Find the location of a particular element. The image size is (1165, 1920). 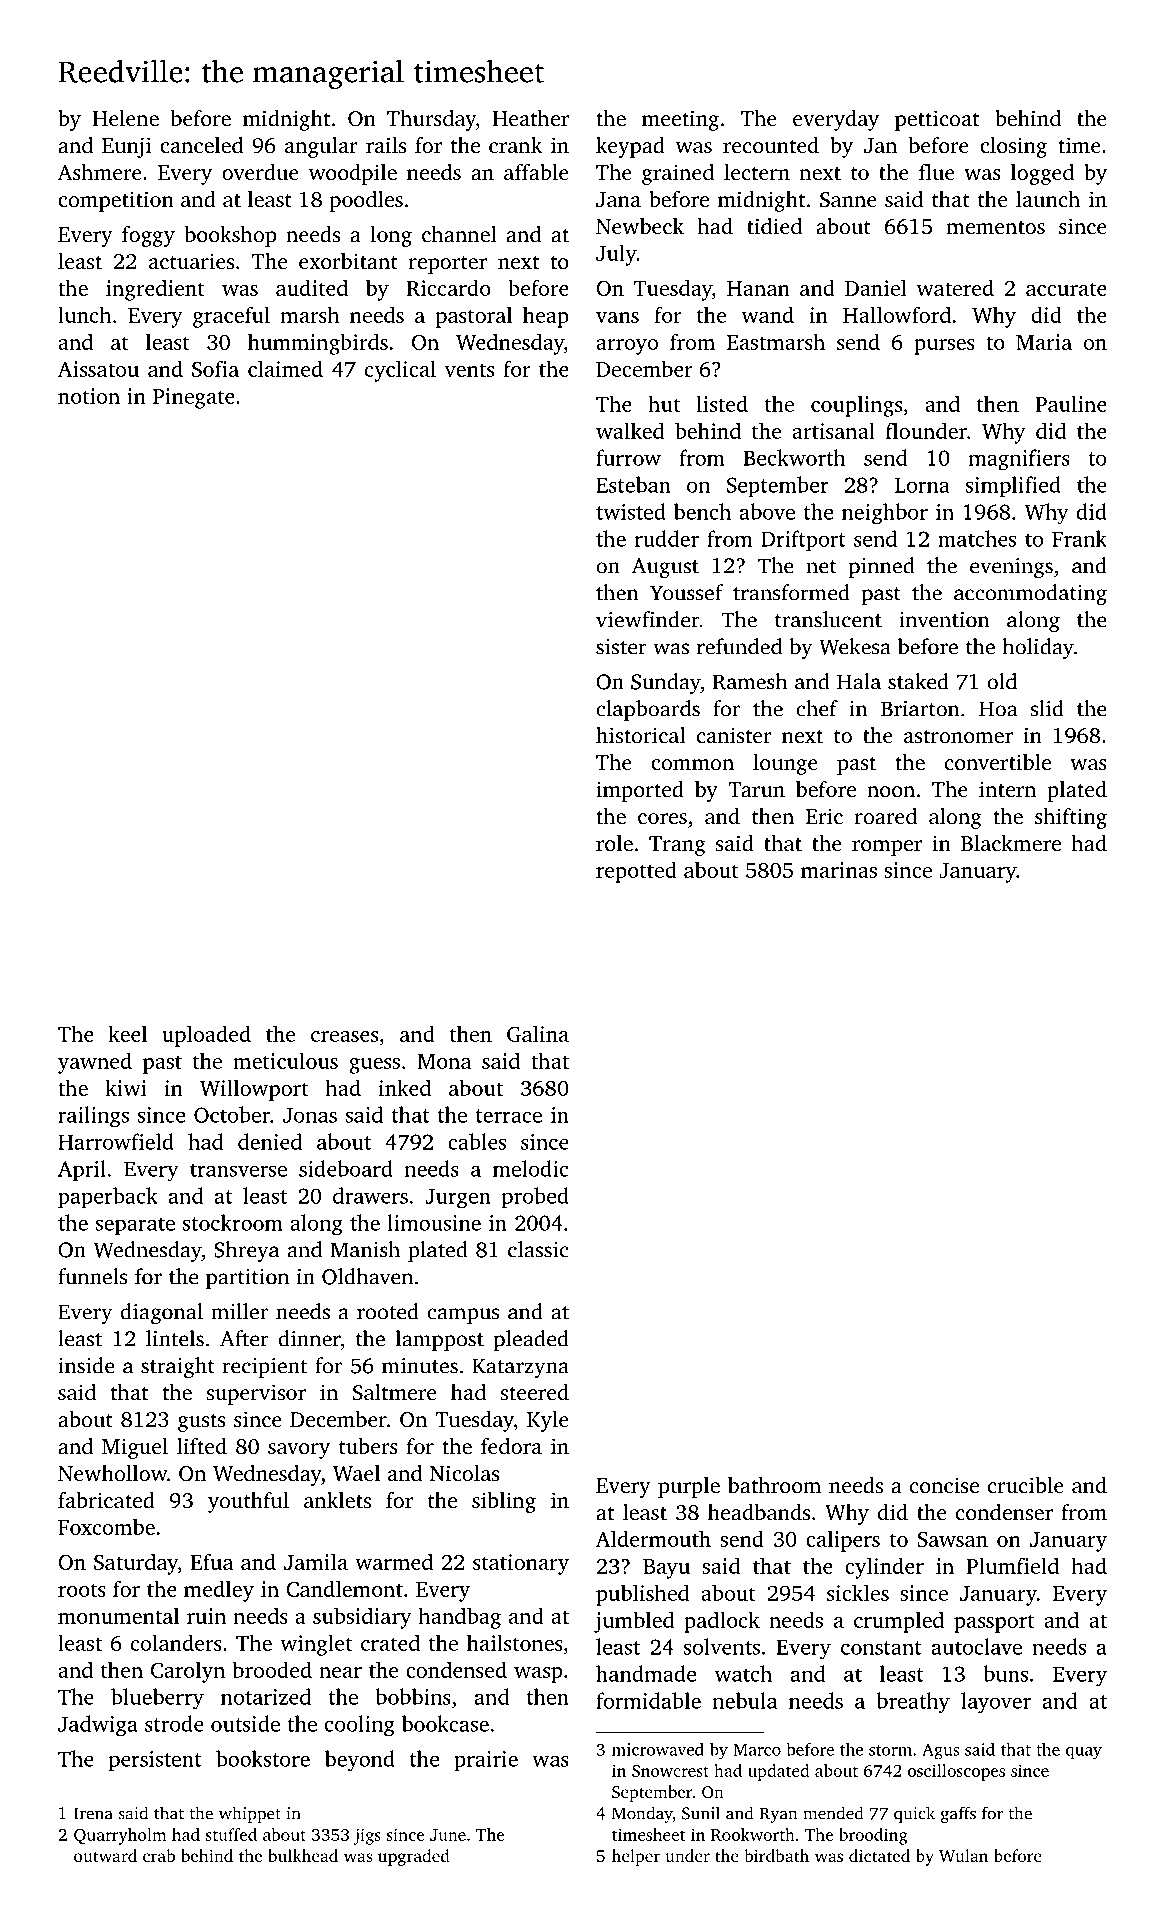

pleaded is located at coordinates (531, 1340).
